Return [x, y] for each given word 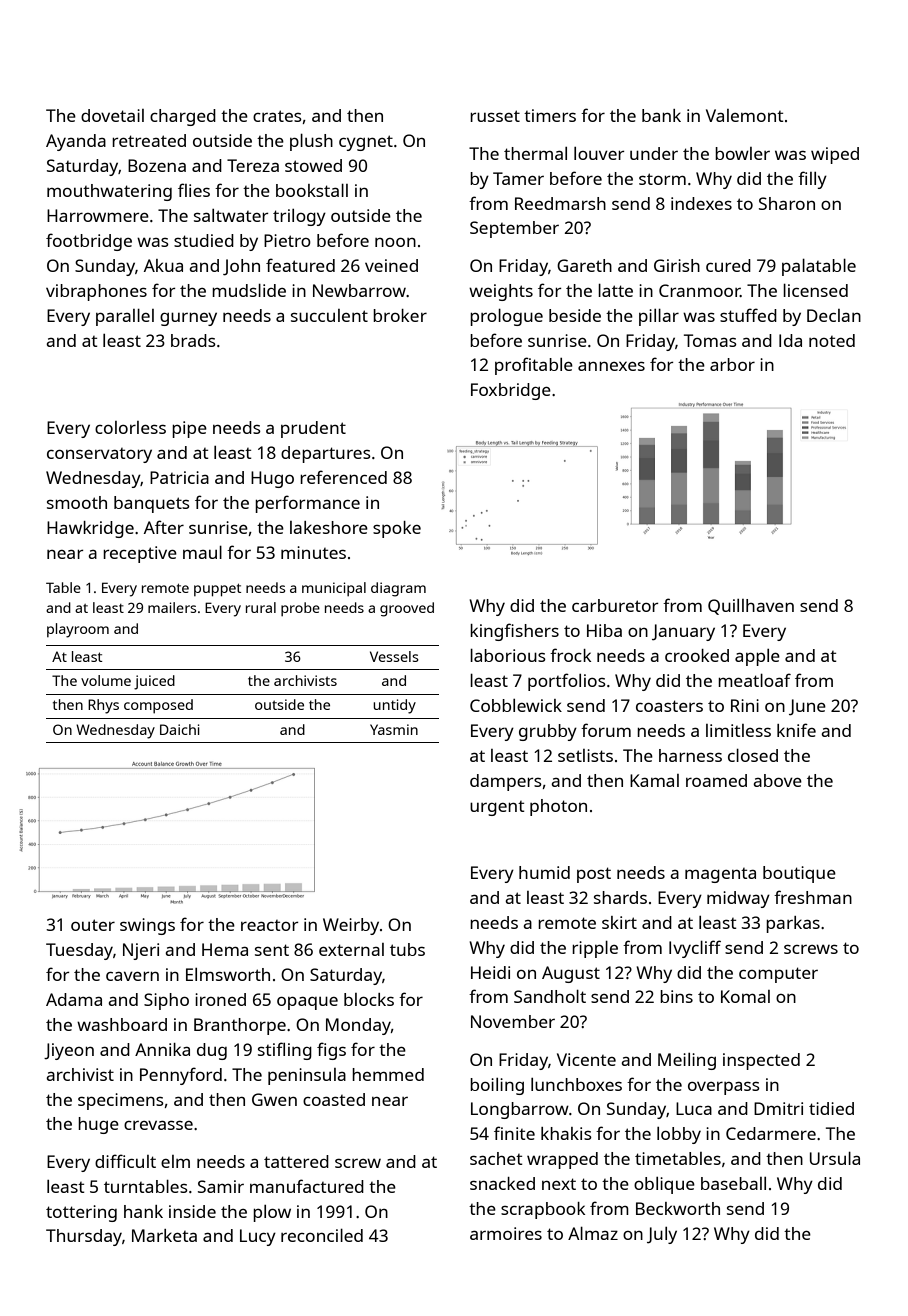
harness [690, 755]
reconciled [322, 1235]
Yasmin [394, 729]
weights [501, 292]
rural [261, 607]
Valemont [745, 115]
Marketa [164, 1235]
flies [194, 190]
